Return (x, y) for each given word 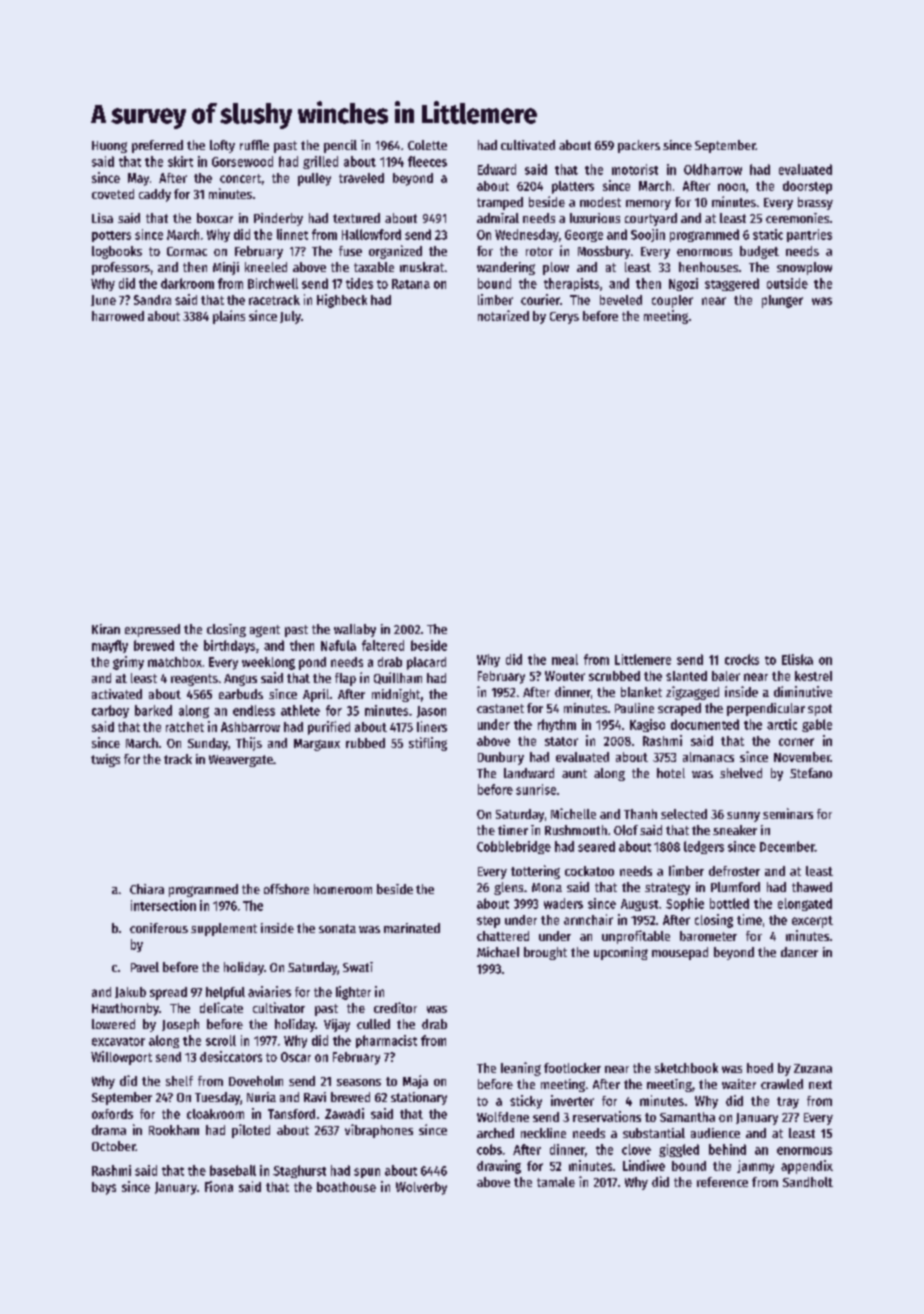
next (820, 1084)
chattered (503, 936)
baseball (233, 1170)
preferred (157, 146)
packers (639, 146)
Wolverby (421, 1188)
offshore (286, 889)
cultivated (528, 145)
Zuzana (813, 1068)
